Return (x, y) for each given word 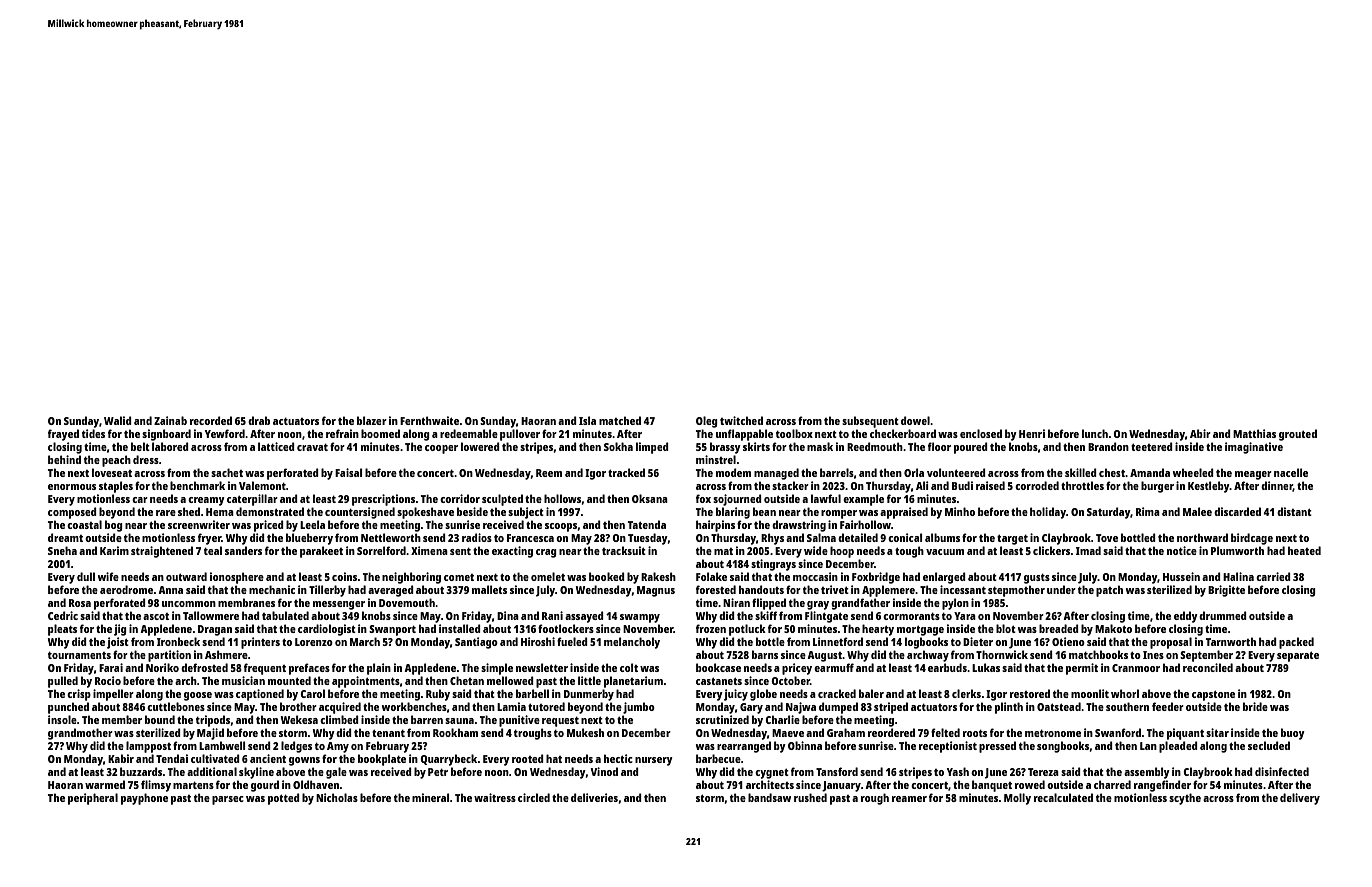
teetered (1152, 446)
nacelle (1291, 472)
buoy (1293, 734)
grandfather (860, 604)
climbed (339, 719)
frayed (63, 435)
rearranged (744, 747)
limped (652, 448)
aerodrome (126, 589)
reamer (909, 799)
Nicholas (337, 797)
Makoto (1113, 628)
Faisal (348, 472)
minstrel (716, 459)
